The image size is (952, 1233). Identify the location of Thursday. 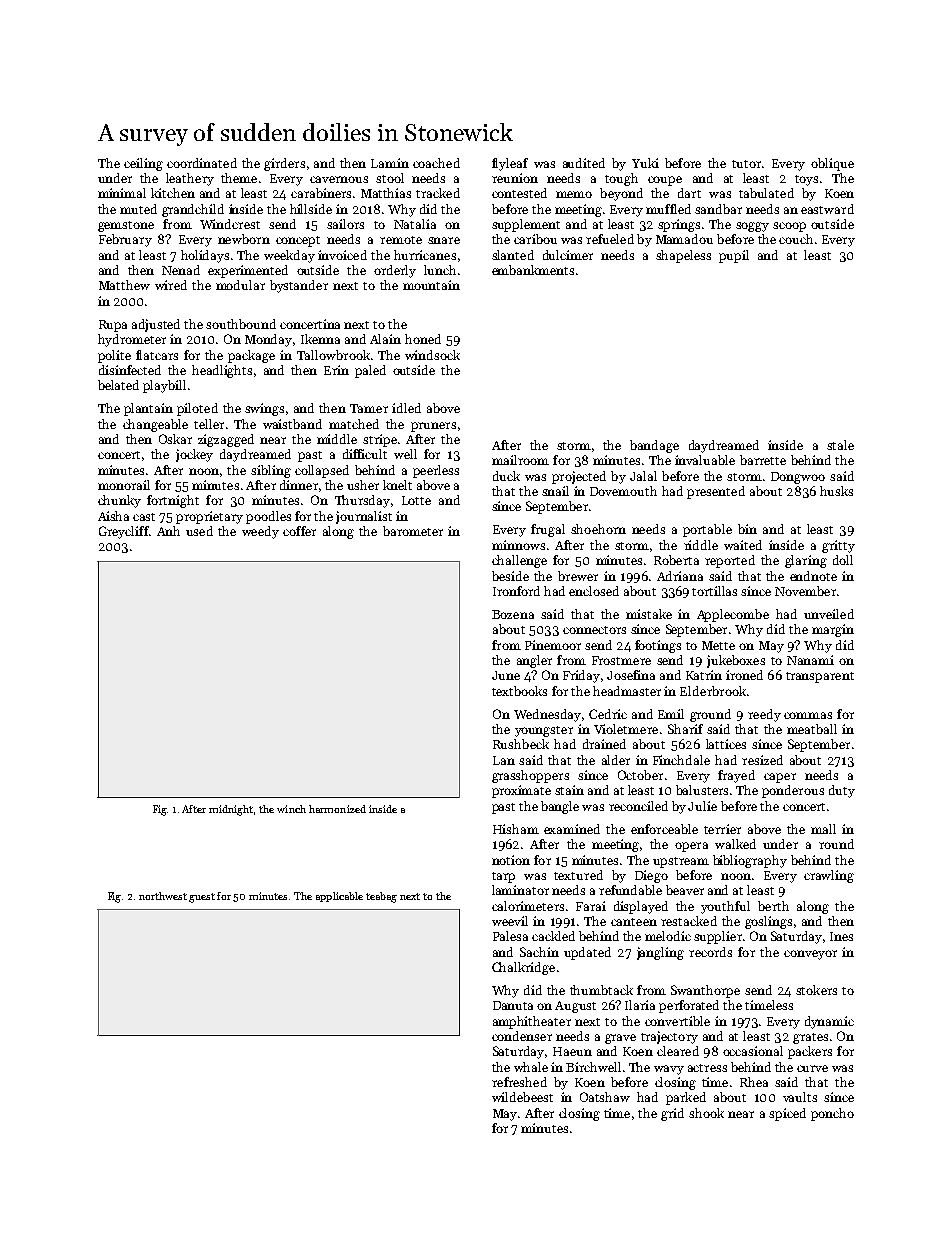
(362, 501).
